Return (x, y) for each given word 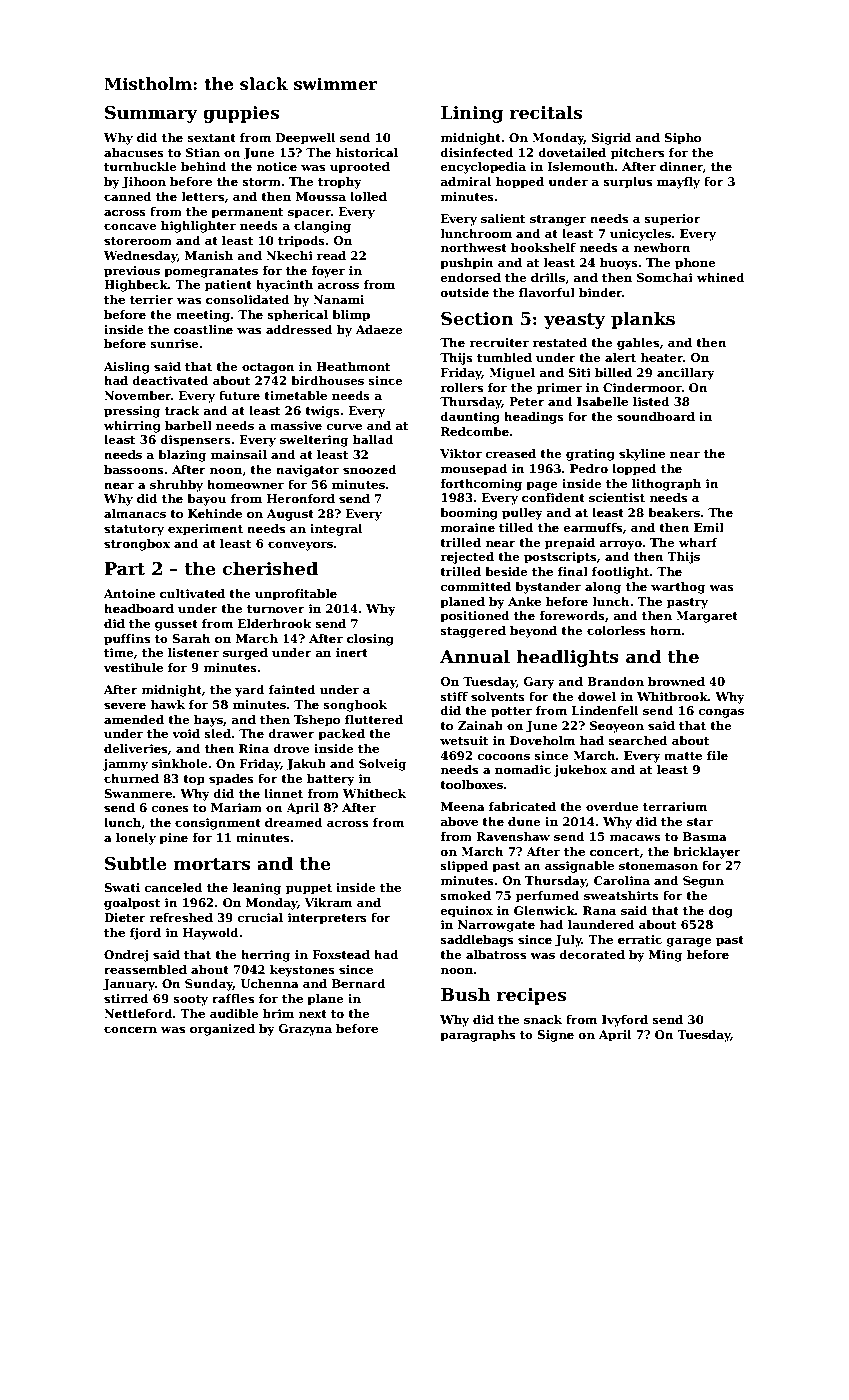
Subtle (136, 863)
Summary (151, 114)
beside (506, 571)
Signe (555, 1036)
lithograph (666, 485)
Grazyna (305, 1030)
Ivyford (625, 1021)
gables (638, 344)
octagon (268, 368)
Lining (472, 114)
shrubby (176, 486)
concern (130, 1029)
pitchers (637, 154)
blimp (351, 316)
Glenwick (544, 910)
